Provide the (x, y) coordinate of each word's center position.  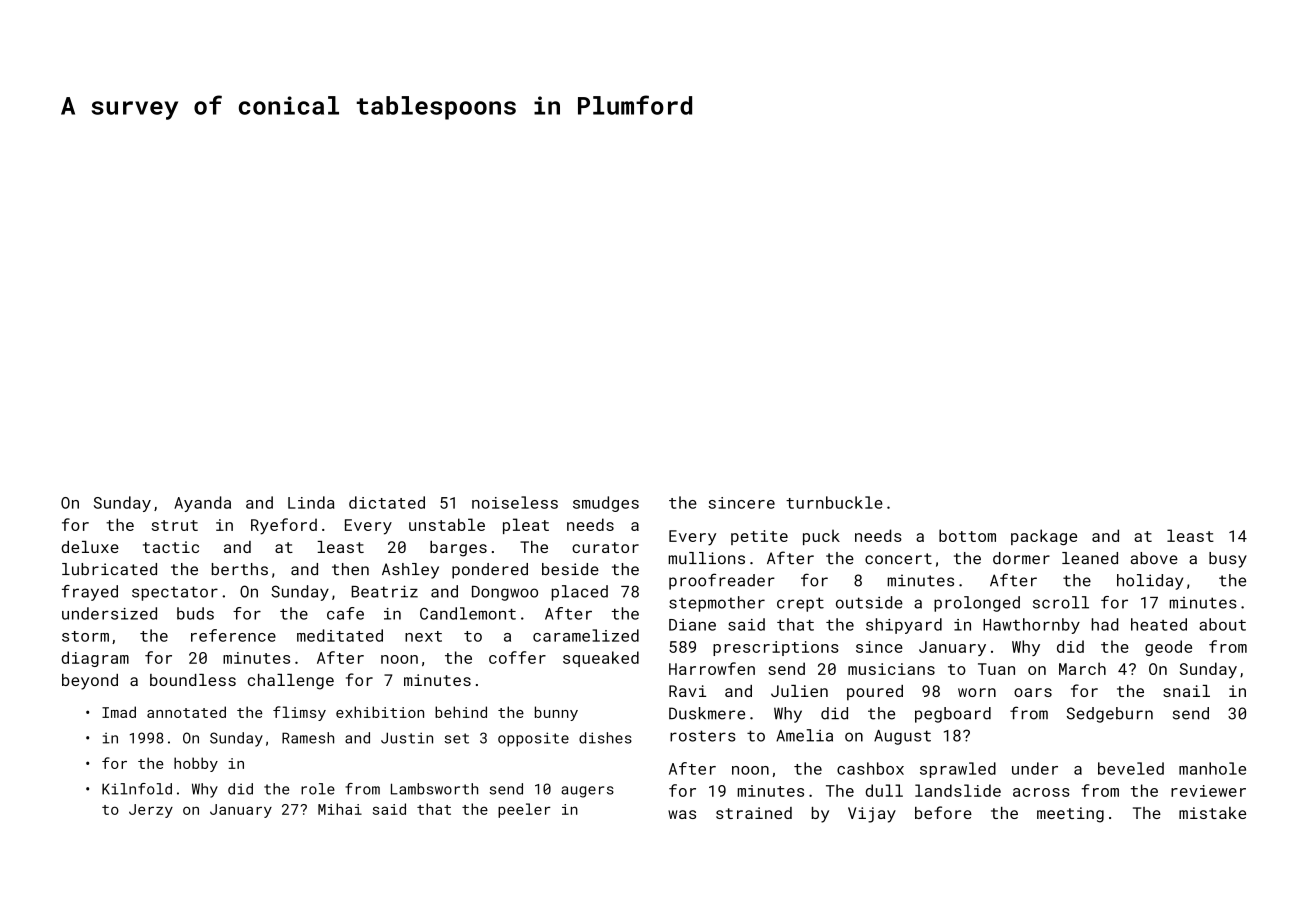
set (457, 738)
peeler (524, 810)
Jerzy (151, 811)
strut (175, 525)
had (1105, 624)
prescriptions (776, 648)
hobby (196, 764)
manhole (1212, 768)
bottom (967, 535)
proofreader (722, 581)
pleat (526, 526)
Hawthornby (1031, 626)
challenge (291, 682)
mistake (1212, 813)
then (350, 569)
